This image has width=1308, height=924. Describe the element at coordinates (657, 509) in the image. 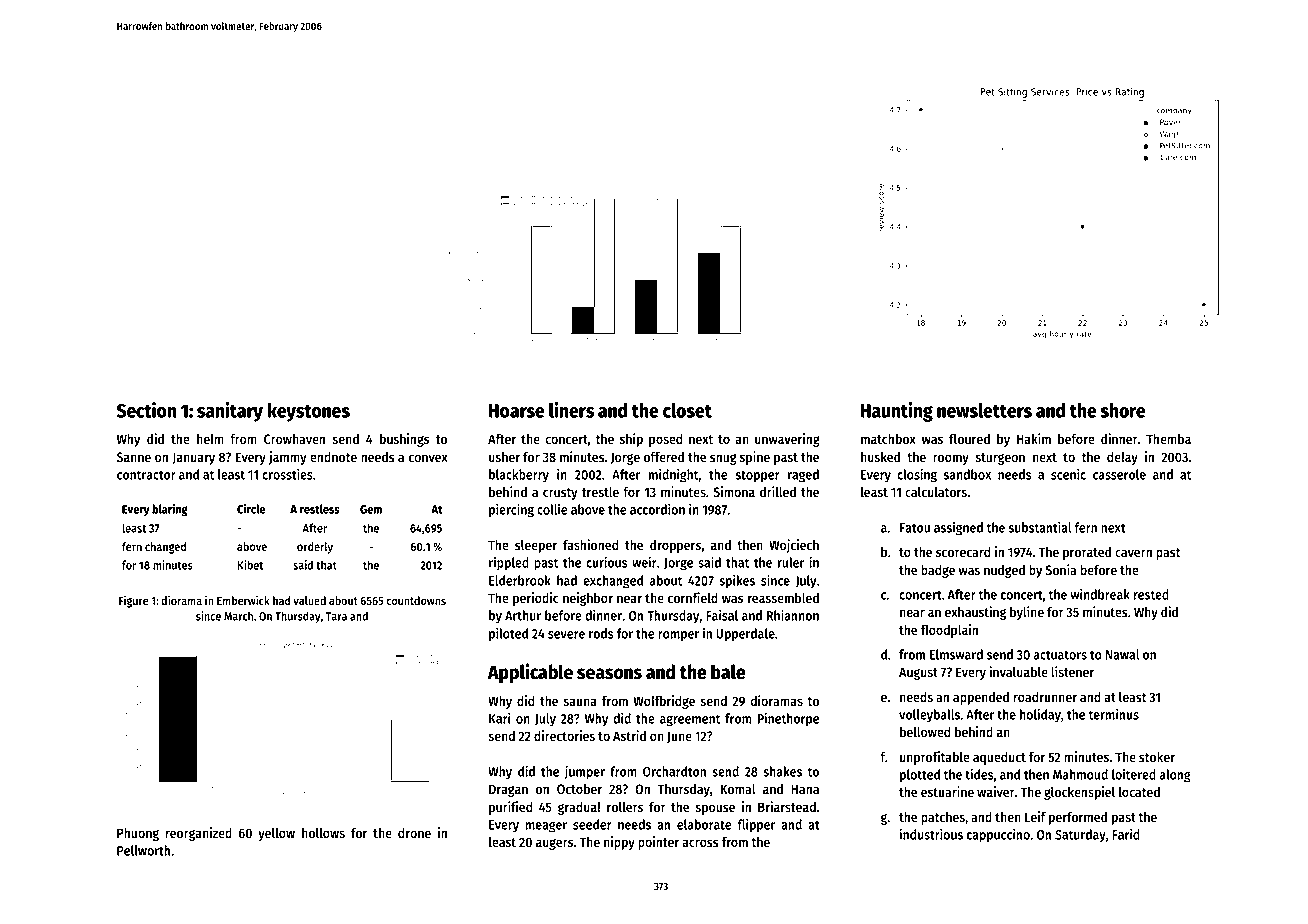

I see `accordion` at that location.
